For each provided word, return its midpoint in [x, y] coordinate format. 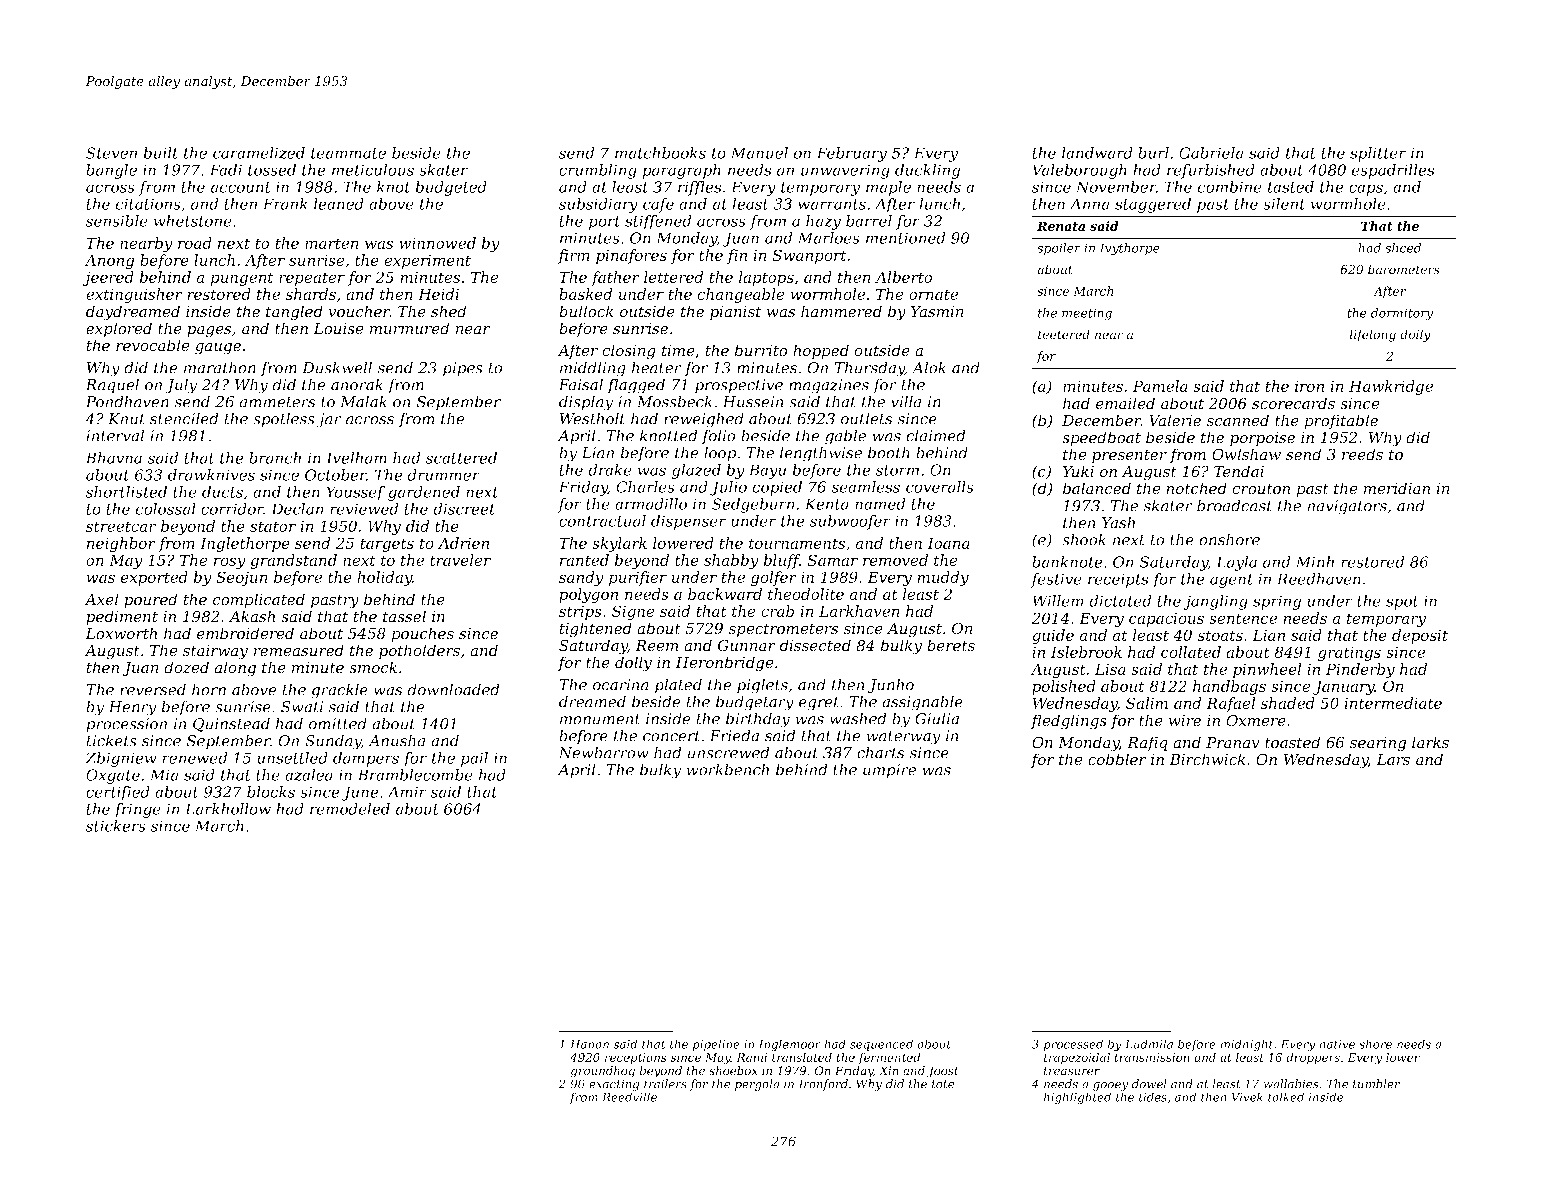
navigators [1347, 507]
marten [332, 243]
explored [119, 330]
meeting [1087, 314]
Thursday [870, 369]
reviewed [364, 509]
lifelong [1373, 335]
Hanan [589, 1044]
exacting [614, 1085]
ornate [933, 294]
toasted [1292, 742]
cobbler [1117, 759]
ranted [584, 560]
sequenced [881, 1045]
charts [880, 752]
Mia [164, 775]
